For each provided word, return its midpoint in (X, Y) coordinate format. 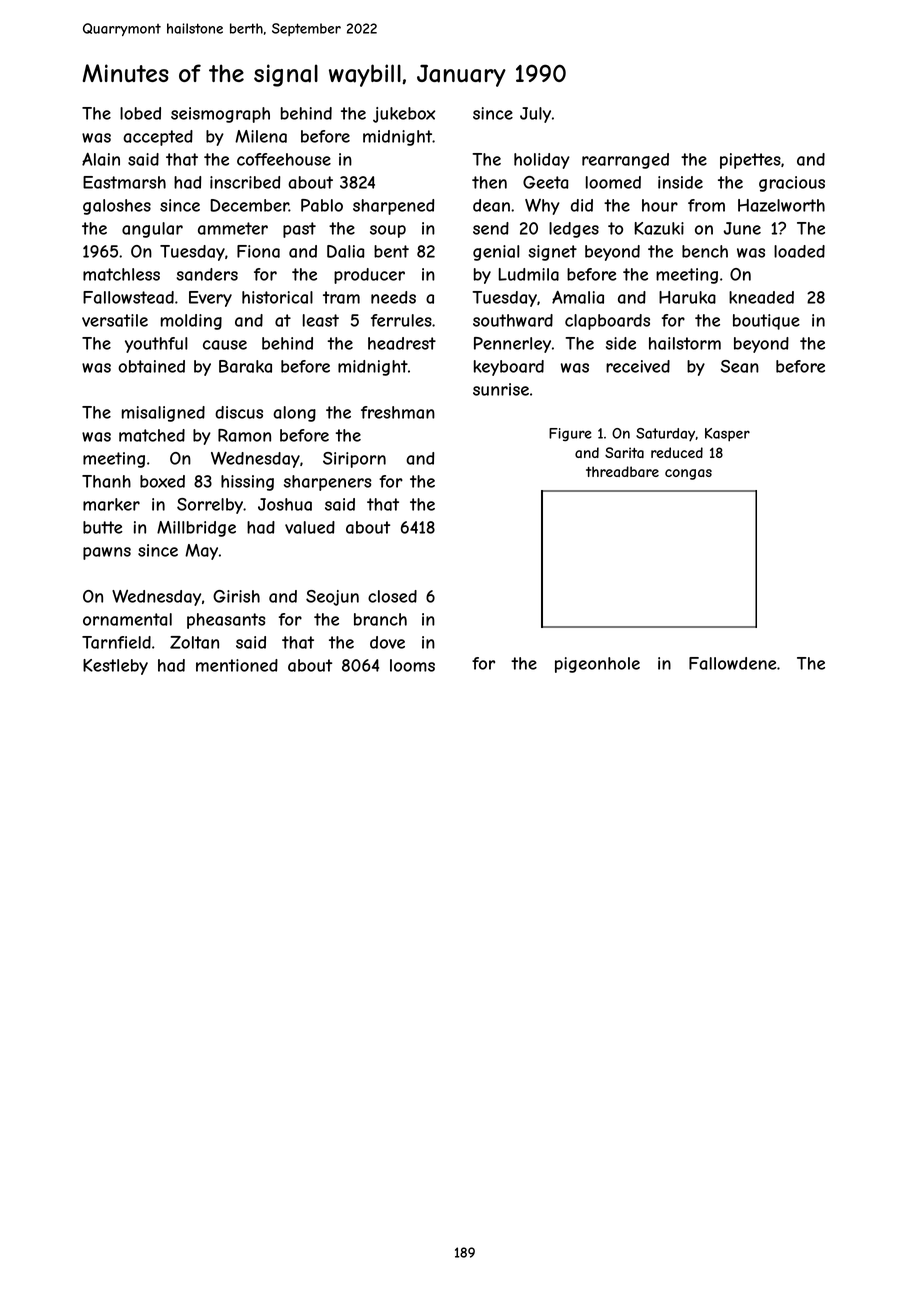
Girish (236, 596)
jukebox (404, 115)
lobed (140, 113)
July (535, 115)
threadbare (622, 471)
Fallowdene (732, 663)
